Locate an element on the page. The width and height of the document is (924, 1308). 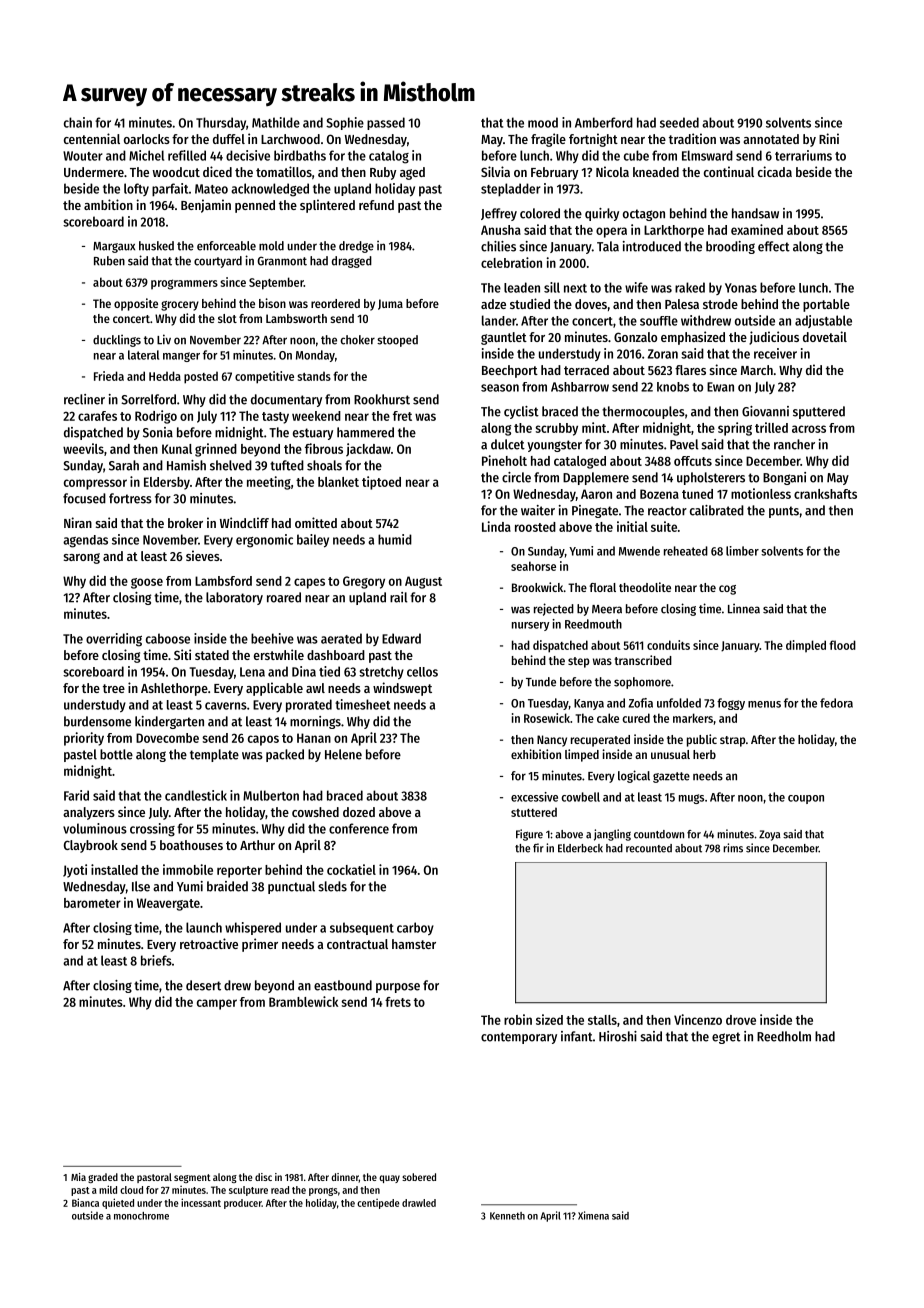
mood is located at coordinates (543, 122).
